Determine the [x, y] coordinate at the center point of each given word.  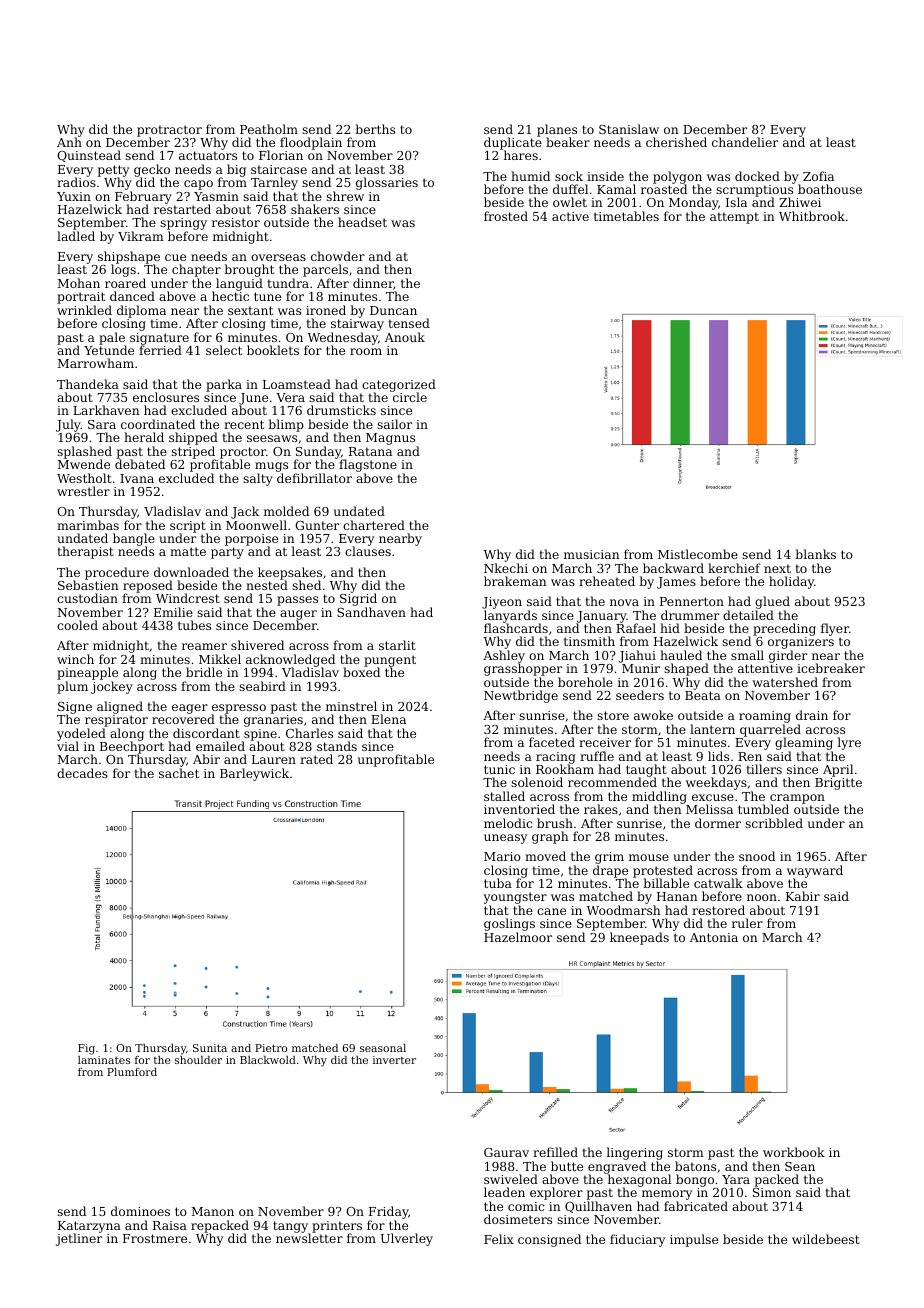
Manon [213, 1211]
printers [337, 1227]
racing [556, 758]
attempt [734, 218]
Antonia [714, 937]
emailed [220, 746]
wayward [815, 872]
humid [530, 176]
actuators [208, 155]
